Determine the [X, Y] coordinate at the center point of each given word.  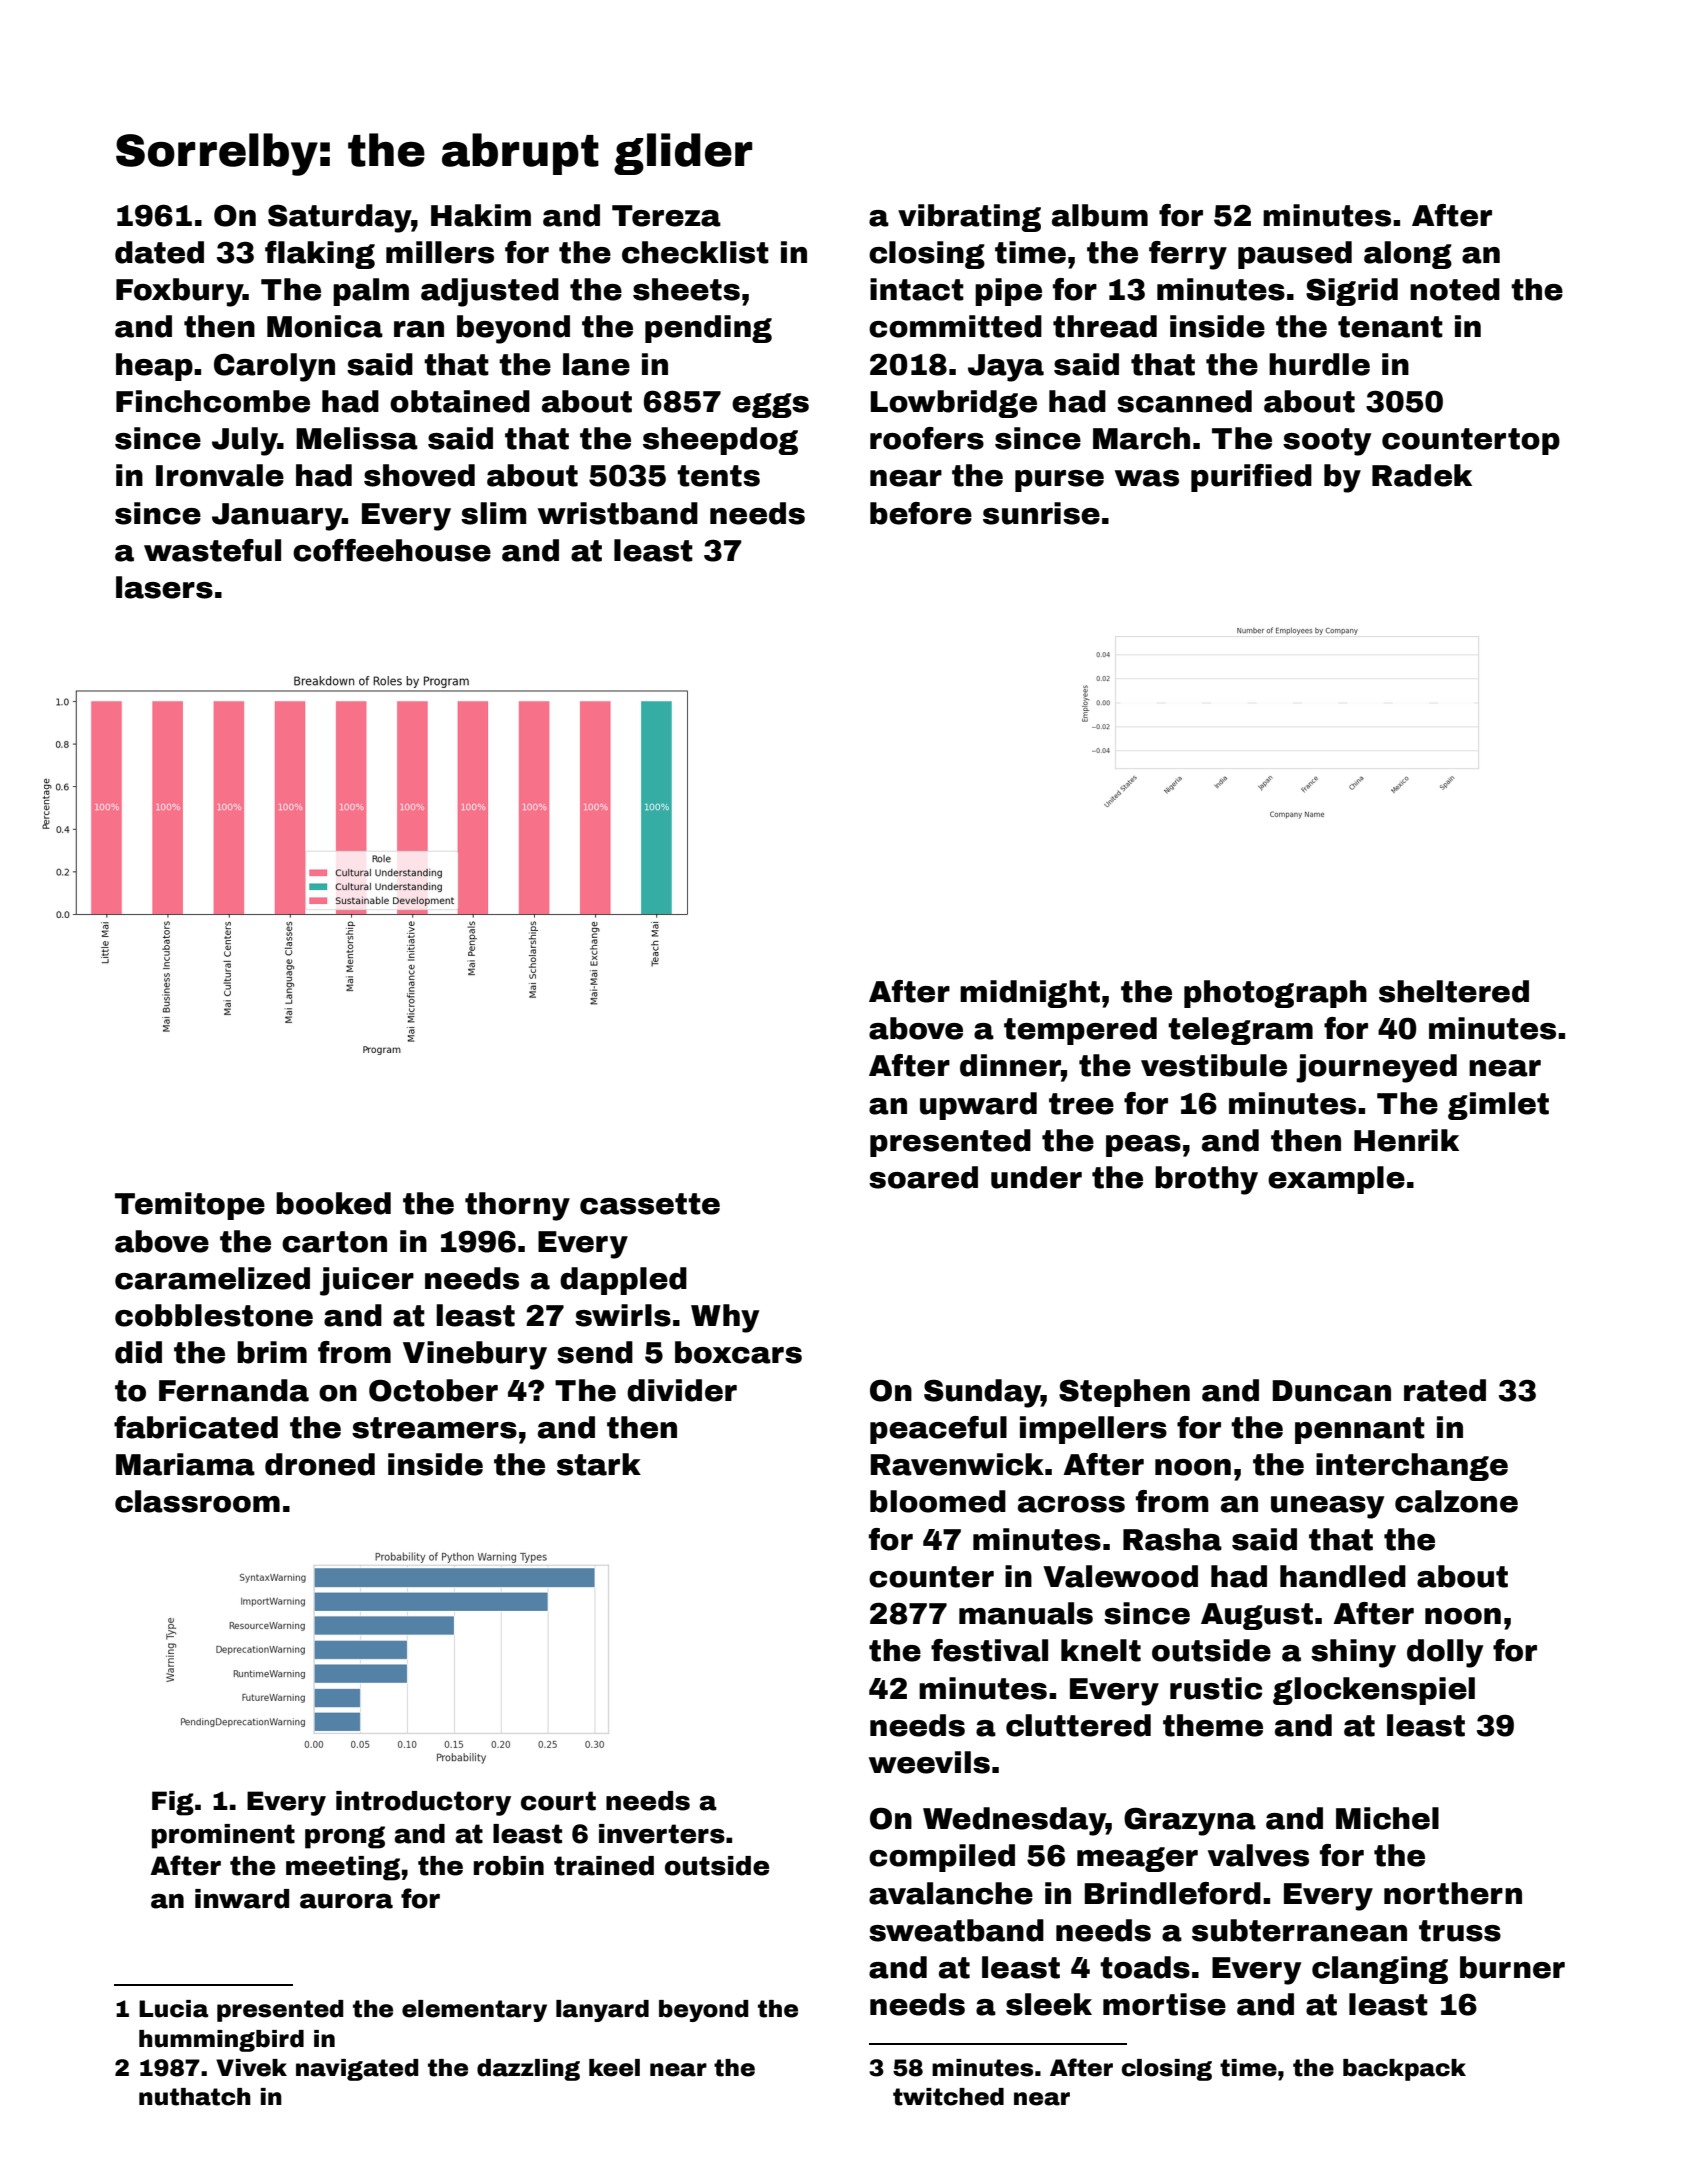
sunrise [1041, 513]
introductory [423, 1803]
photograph [1275, 994]
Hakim [481, 215]
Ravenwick [957, 1464]
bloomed [938, 1501]
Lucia [173, 2009]
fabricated [196, 1427]
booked [333, 1203]
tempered [1080, 1031]
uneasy [1327, 1507]
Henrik [1406, 1140]
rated [1445, 1390]
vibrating [969, 218]
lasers [164, 587]
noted [1455, 289]
